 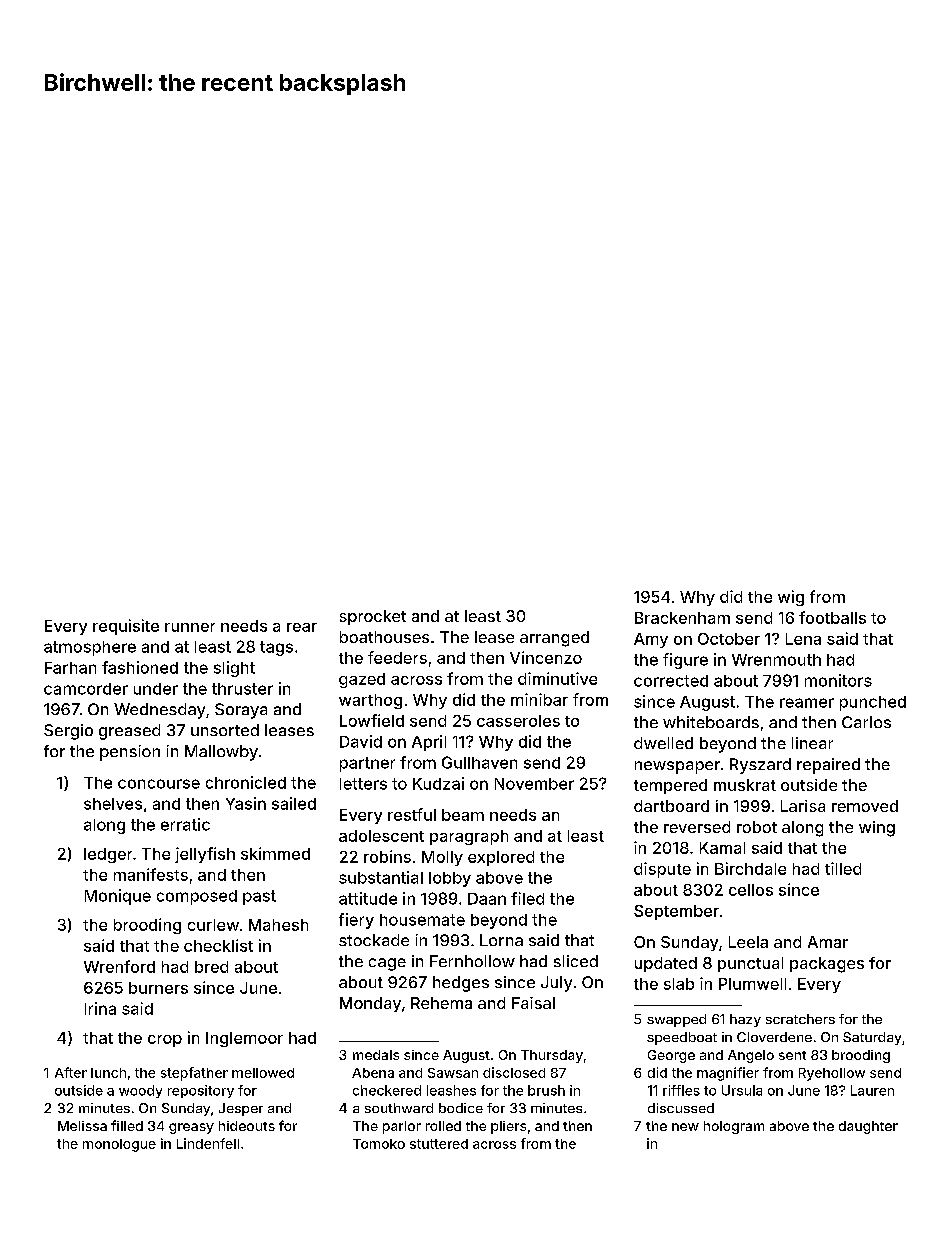 I want to click on corrected, so click(x=671, y=681).
